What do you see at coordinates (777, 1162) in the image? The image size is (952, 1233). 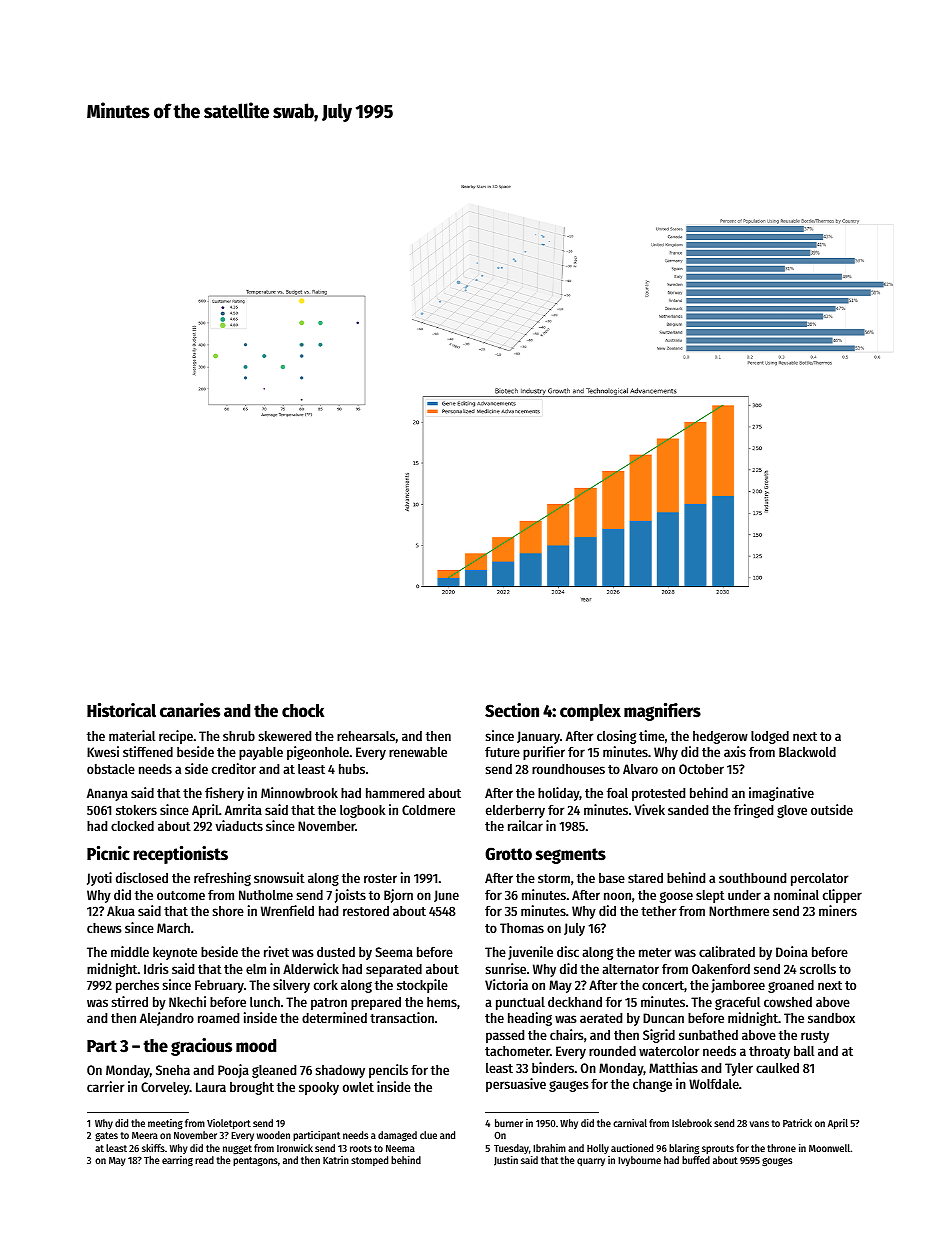 I see `gouges` at bounding box center [777, 1162].
